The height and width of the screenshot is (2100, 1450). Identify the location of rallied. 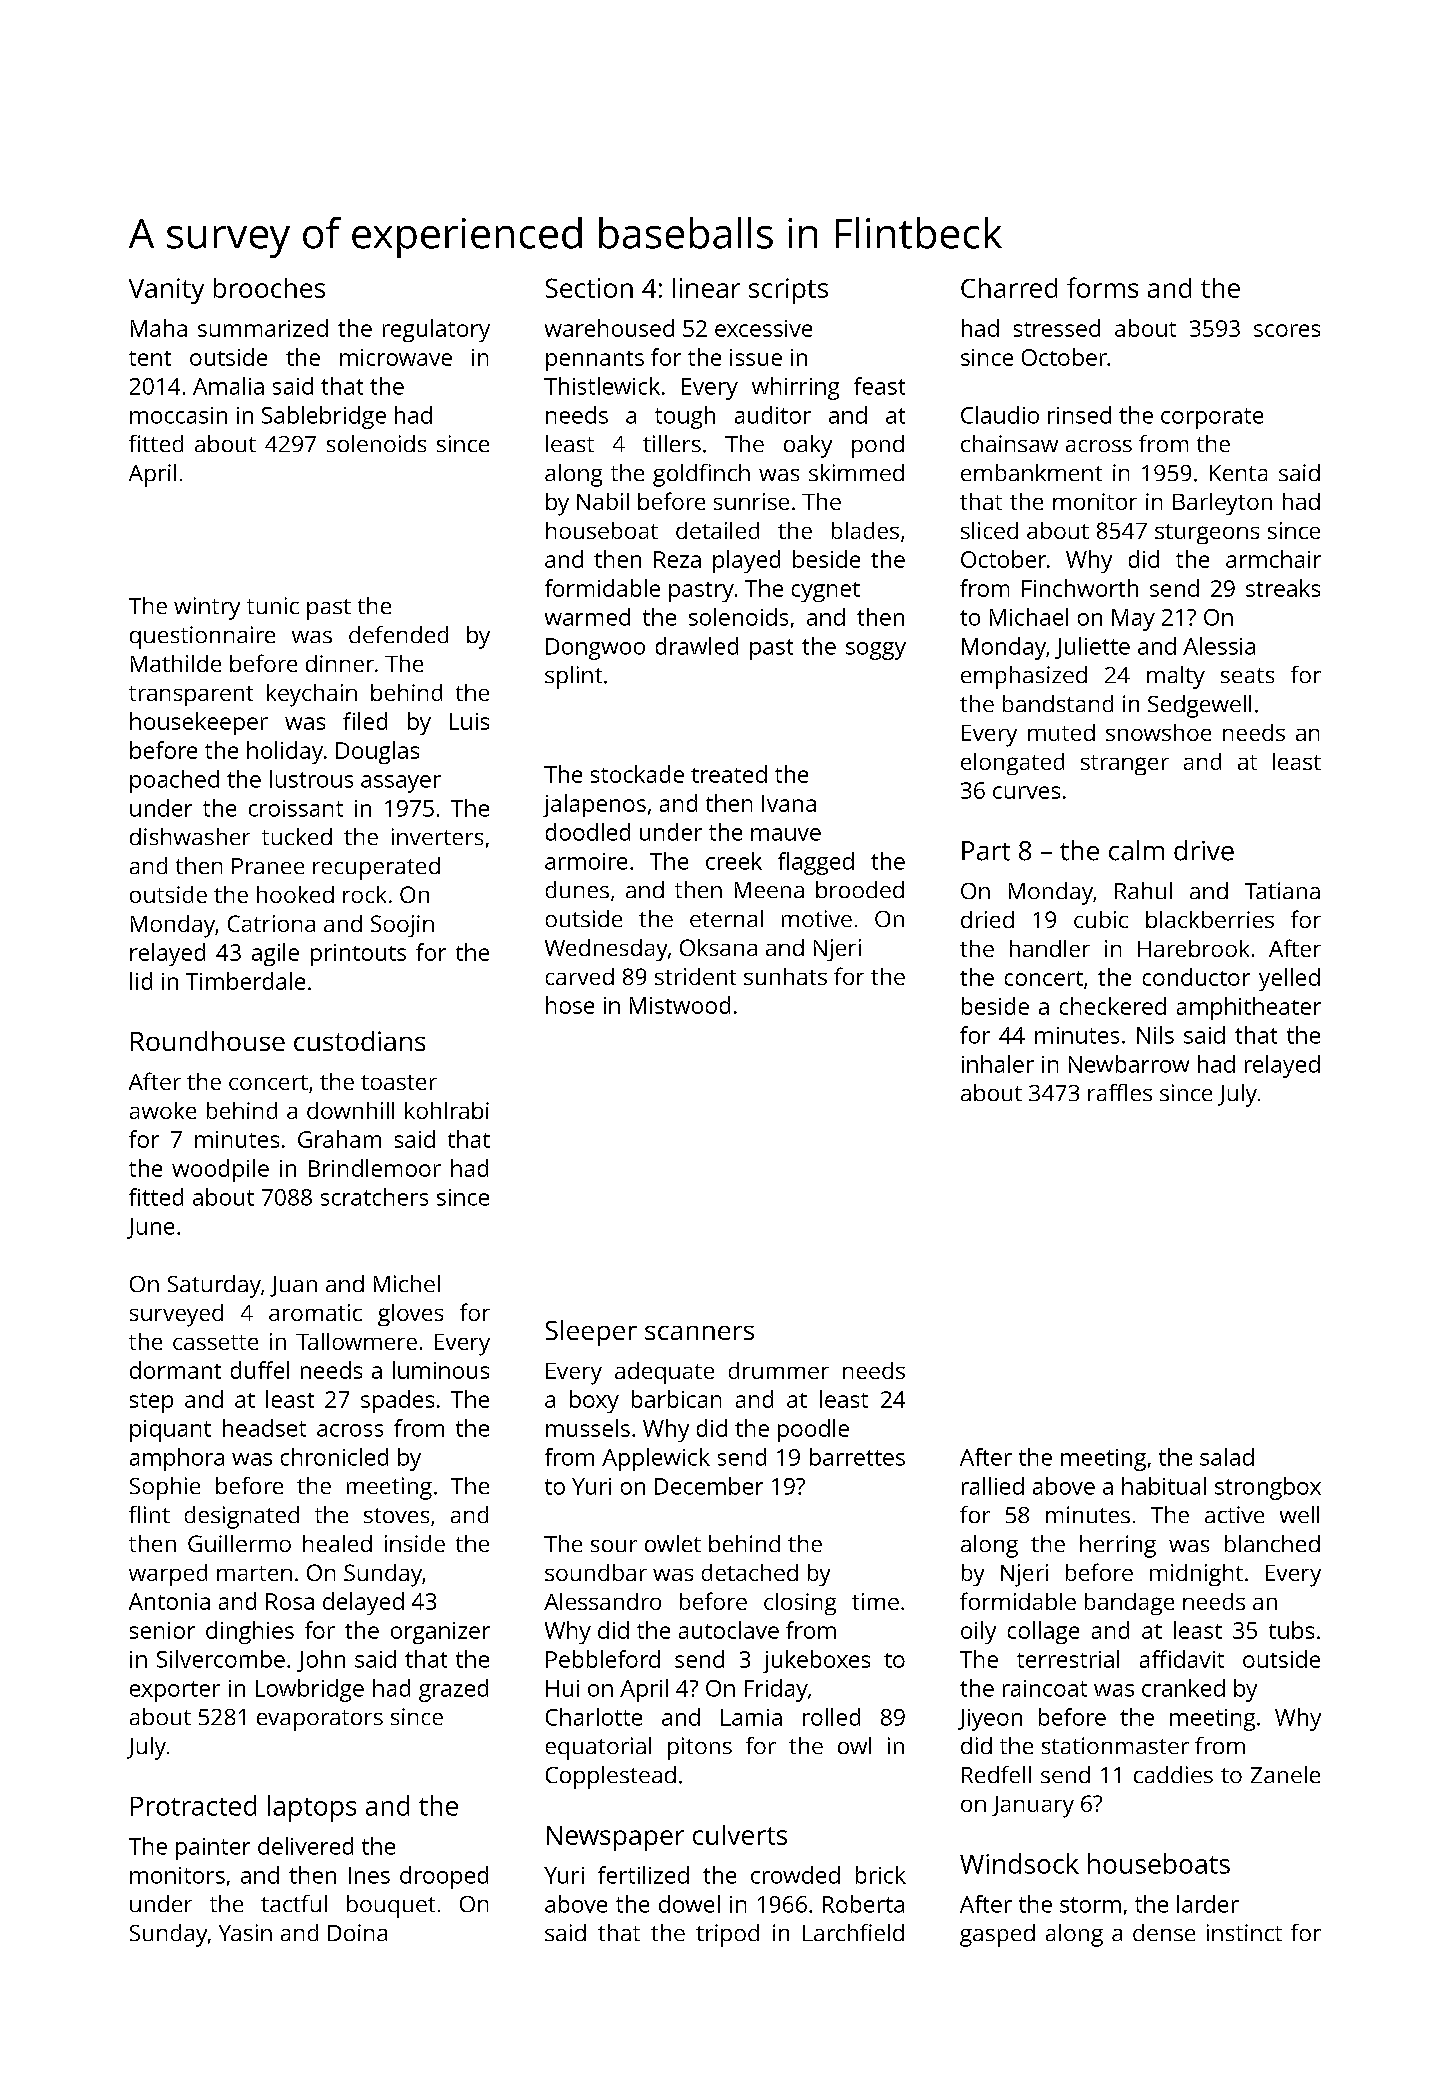
(993, 1486).
